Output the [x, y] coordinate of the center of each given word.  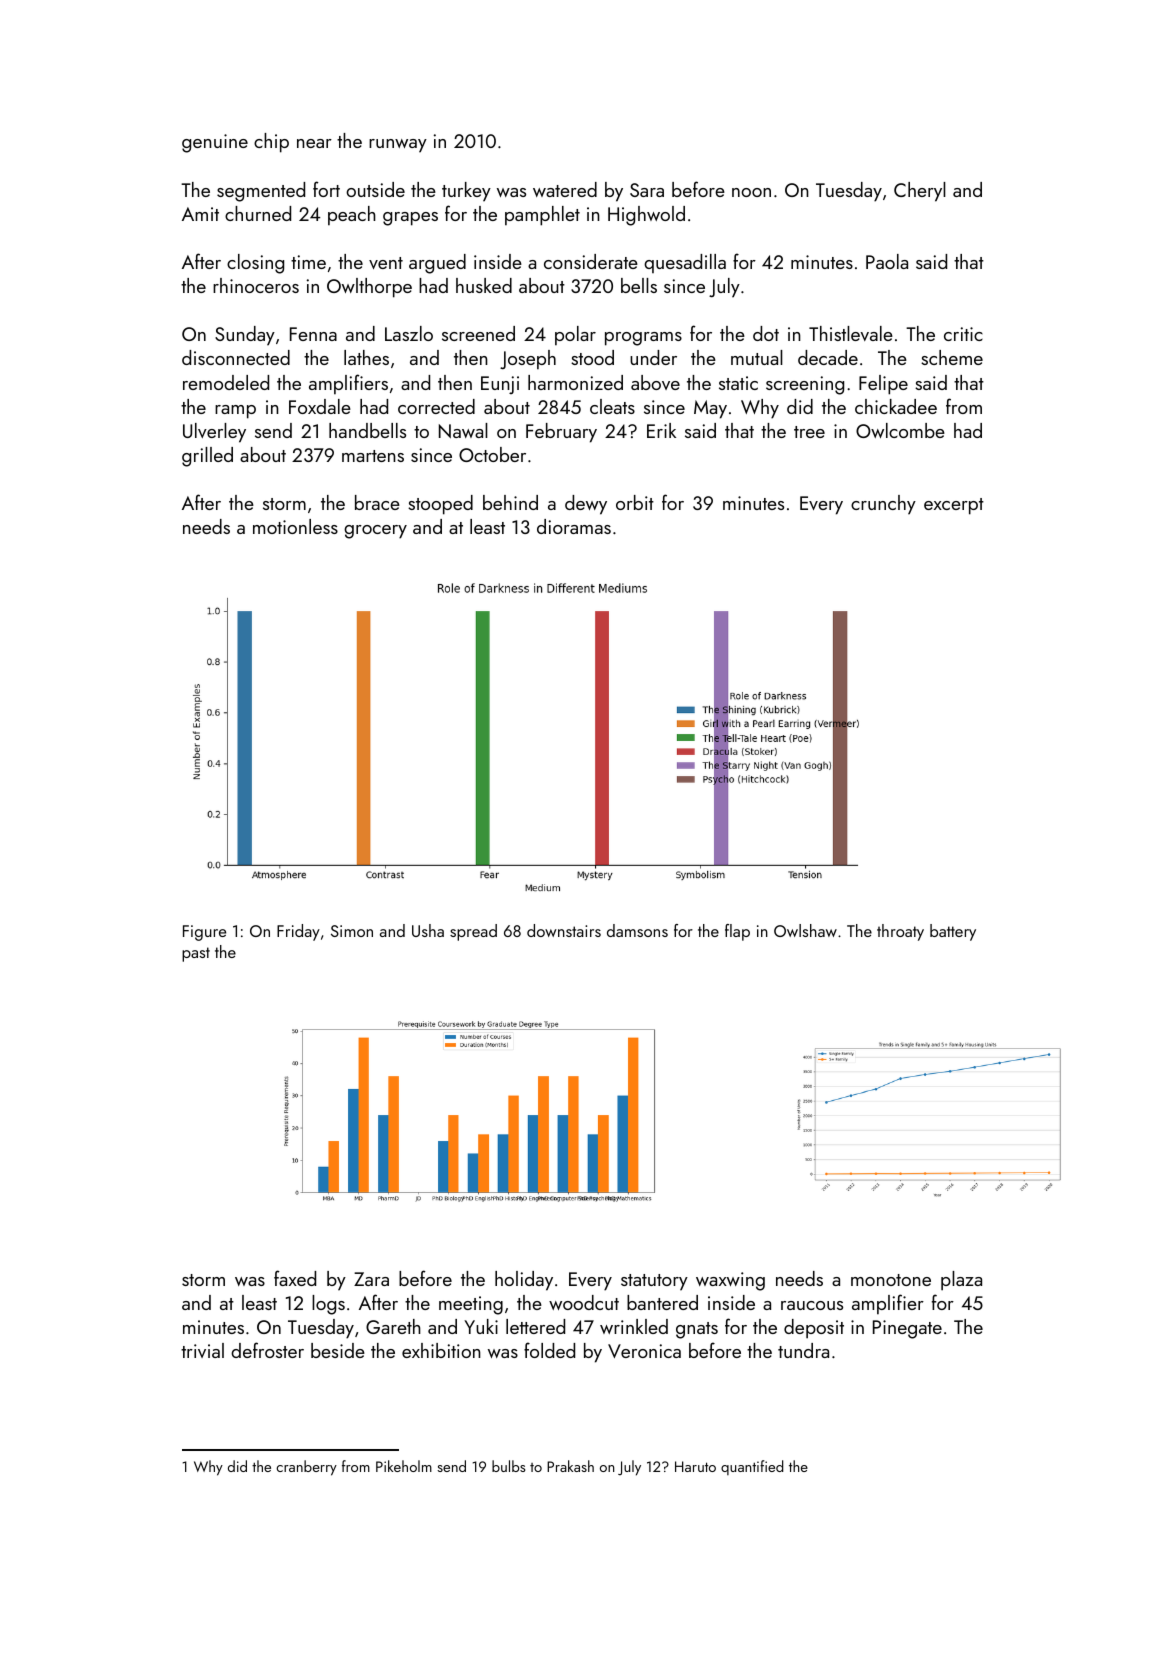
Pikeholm [404, 1466]
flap [737, 932]
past [196, 954]
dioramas [574, 526]
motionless [295, 526]
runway [398, 146]
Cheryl [920, 192]
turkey [466, 192]
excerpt [954, 506]
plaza [961, 1281]
